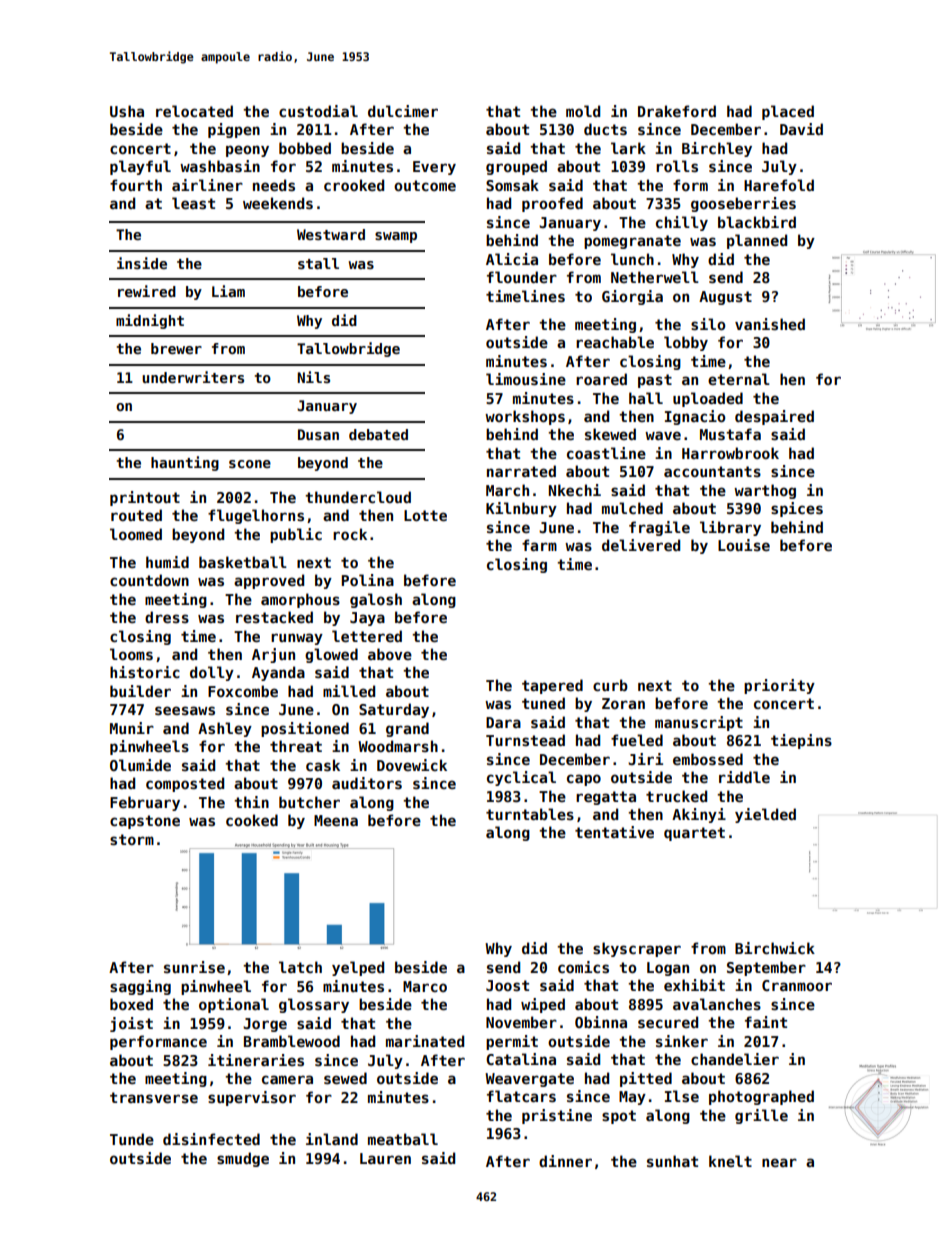  I want to click on Tunde, so click(132, 1139).
